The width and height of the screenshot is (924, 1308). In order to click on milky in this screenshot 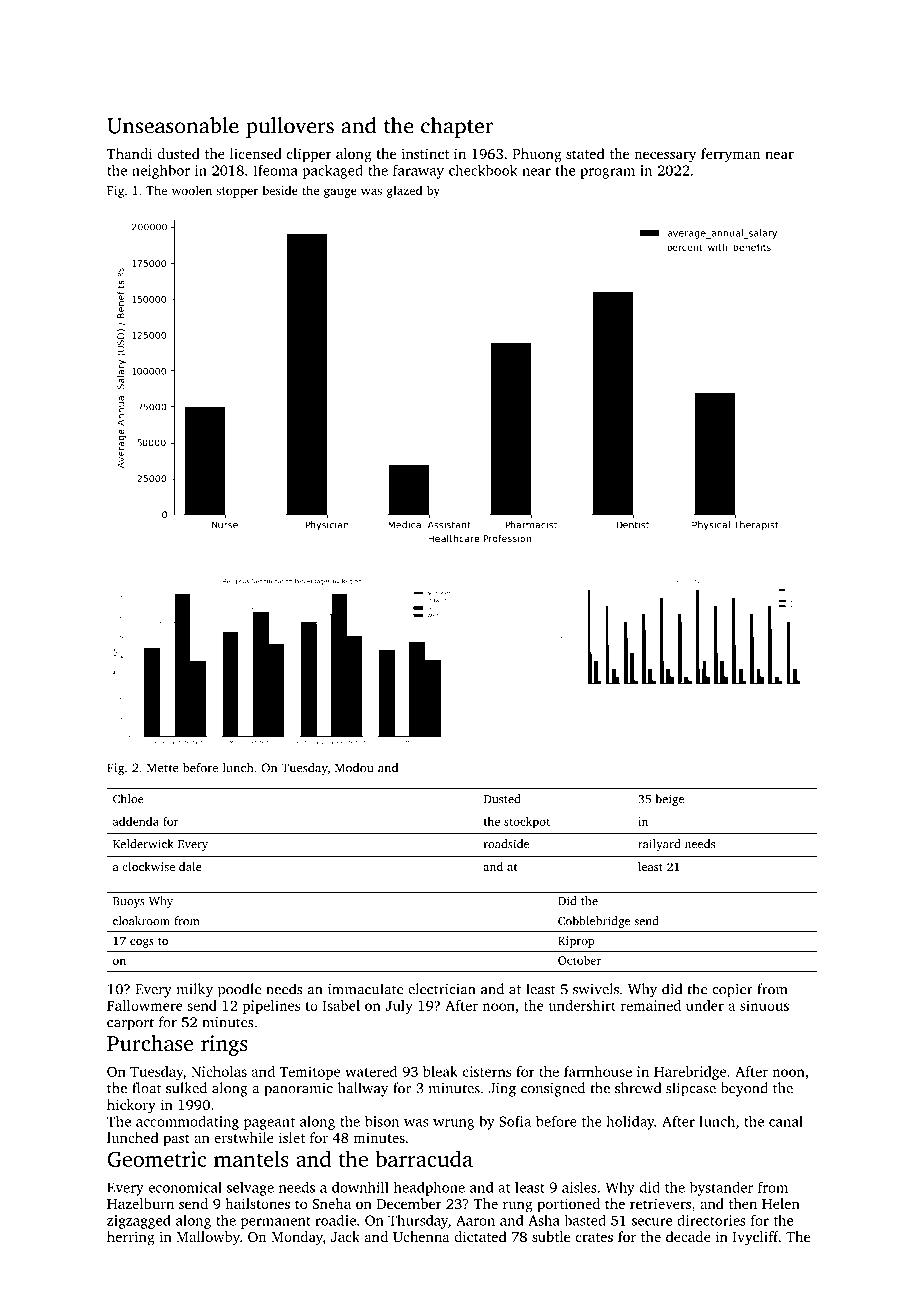, I will do `click(195, 990)`.
